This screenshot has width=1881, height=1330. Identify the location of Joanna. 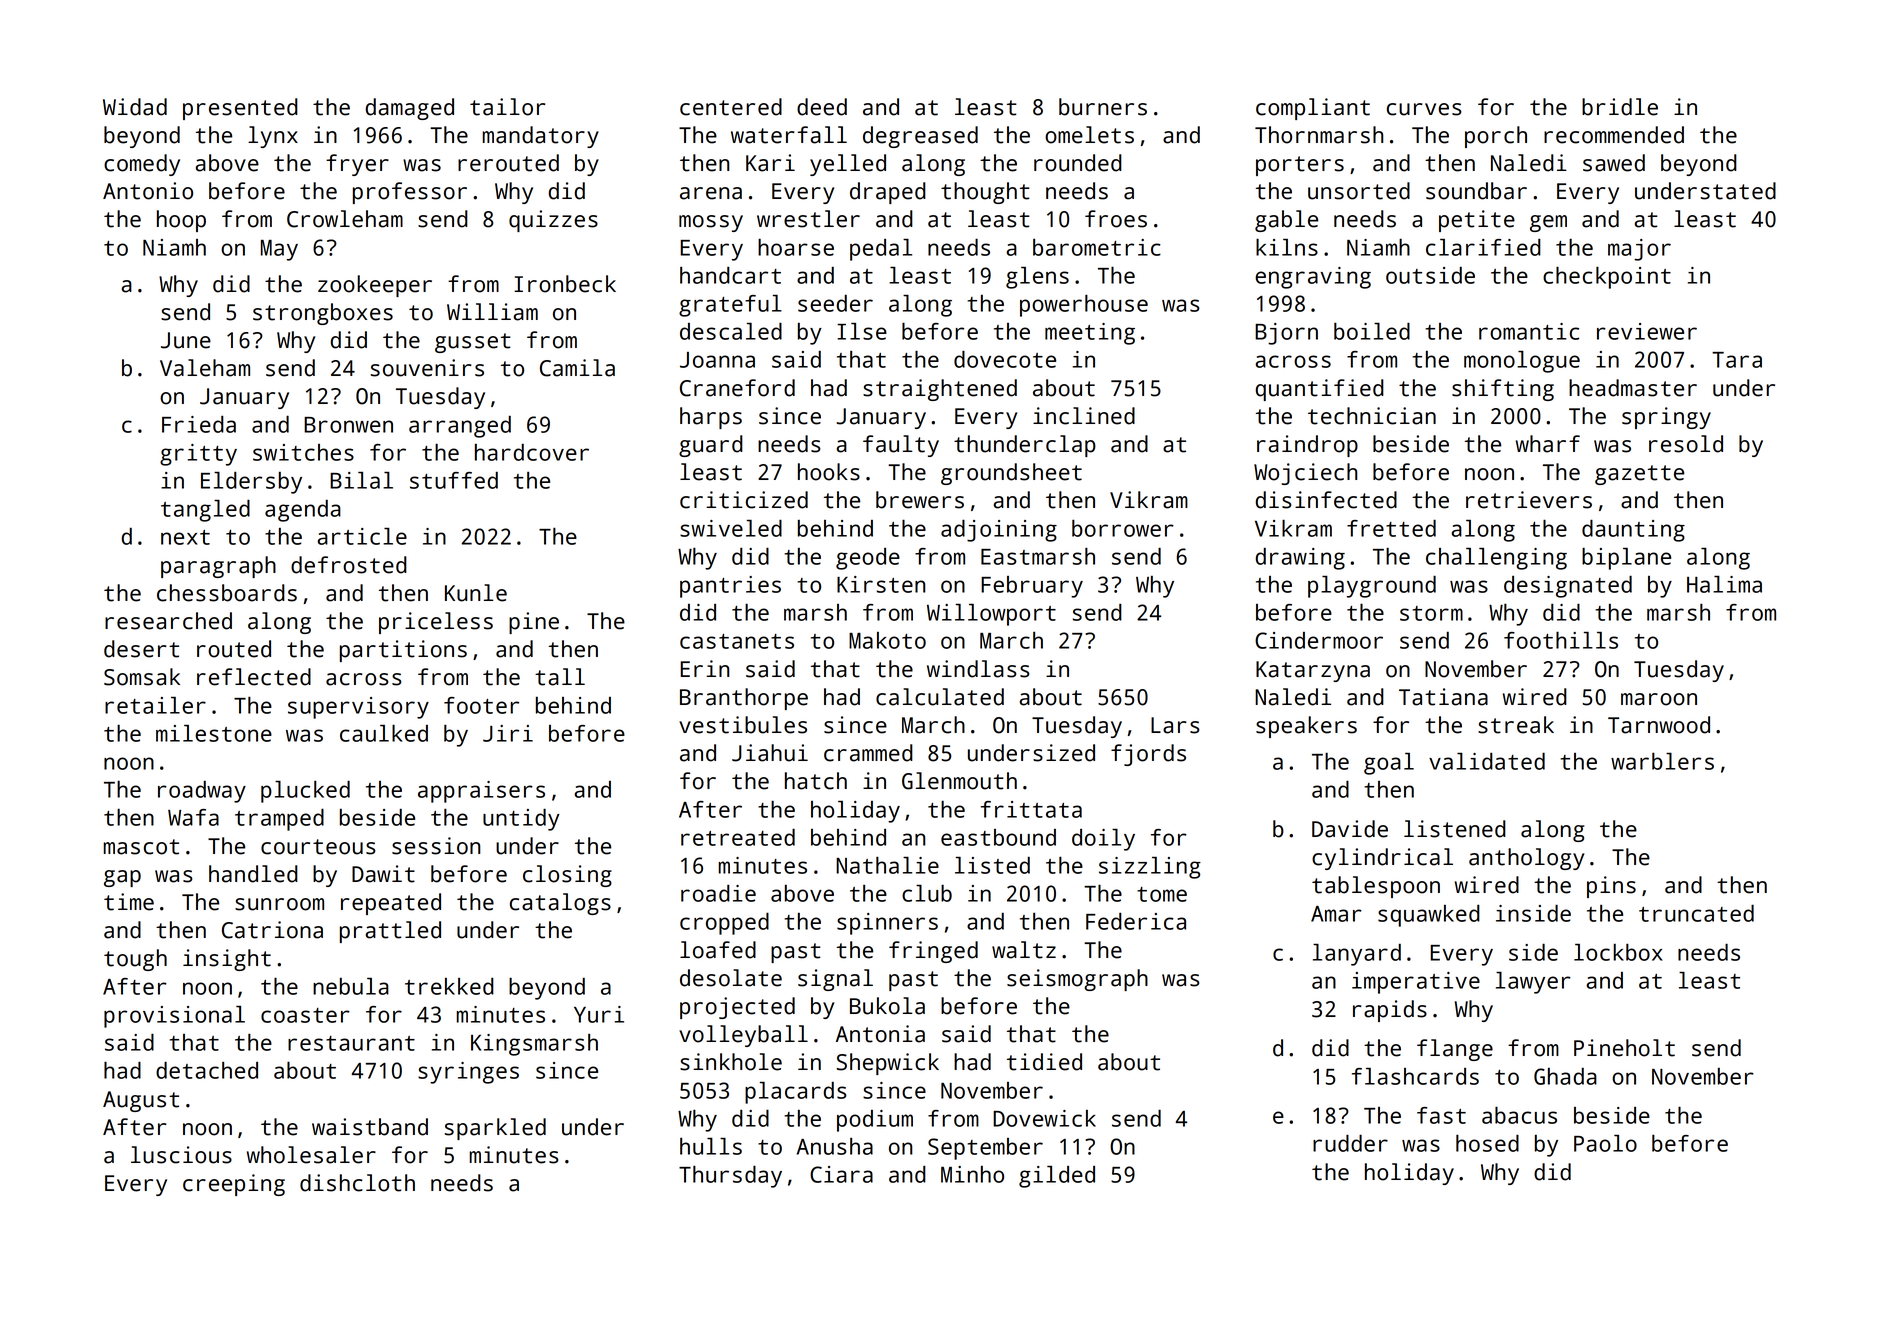
(717, 360).
